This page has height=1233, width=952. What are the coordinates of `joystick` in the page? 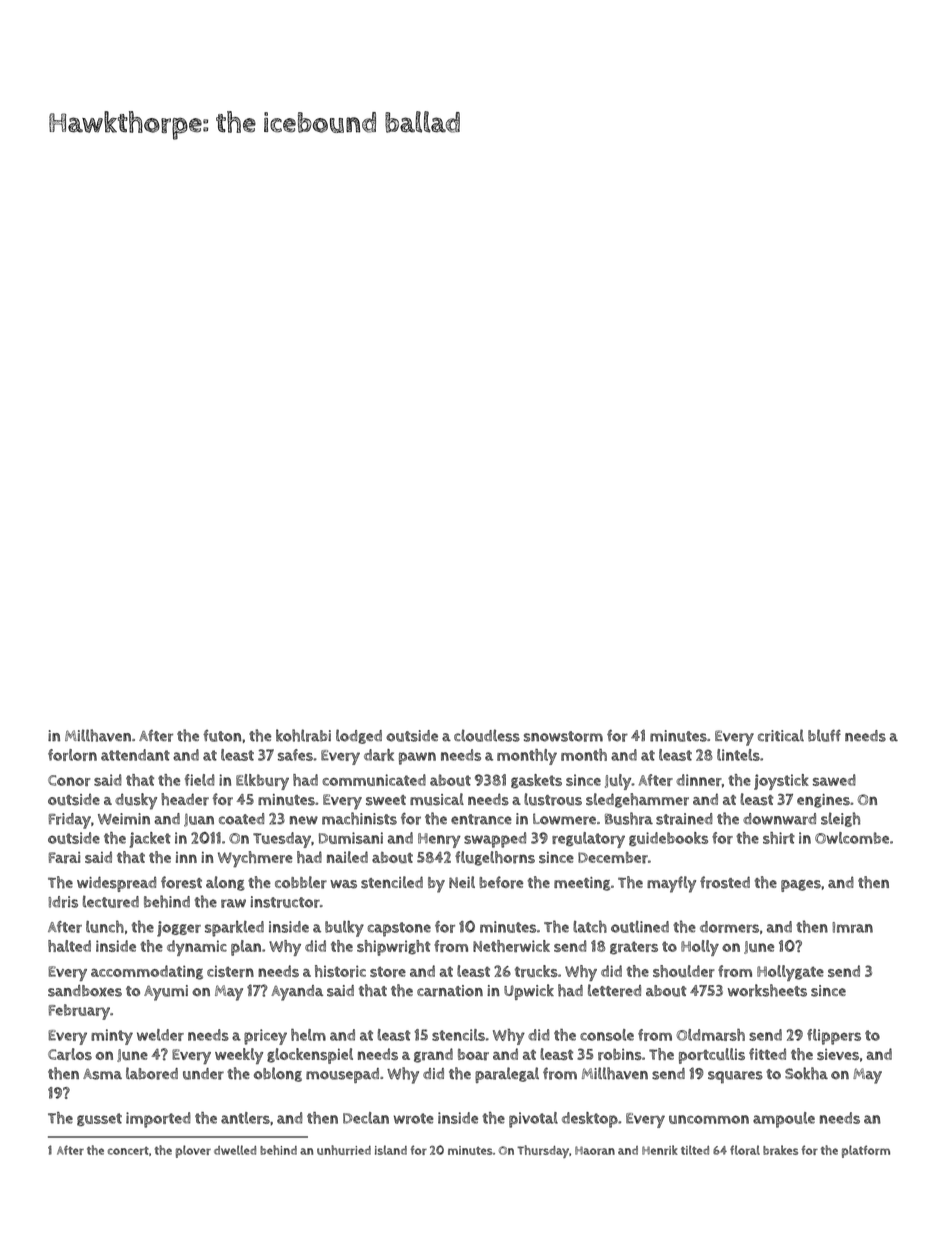 It's located at (781, 782).
